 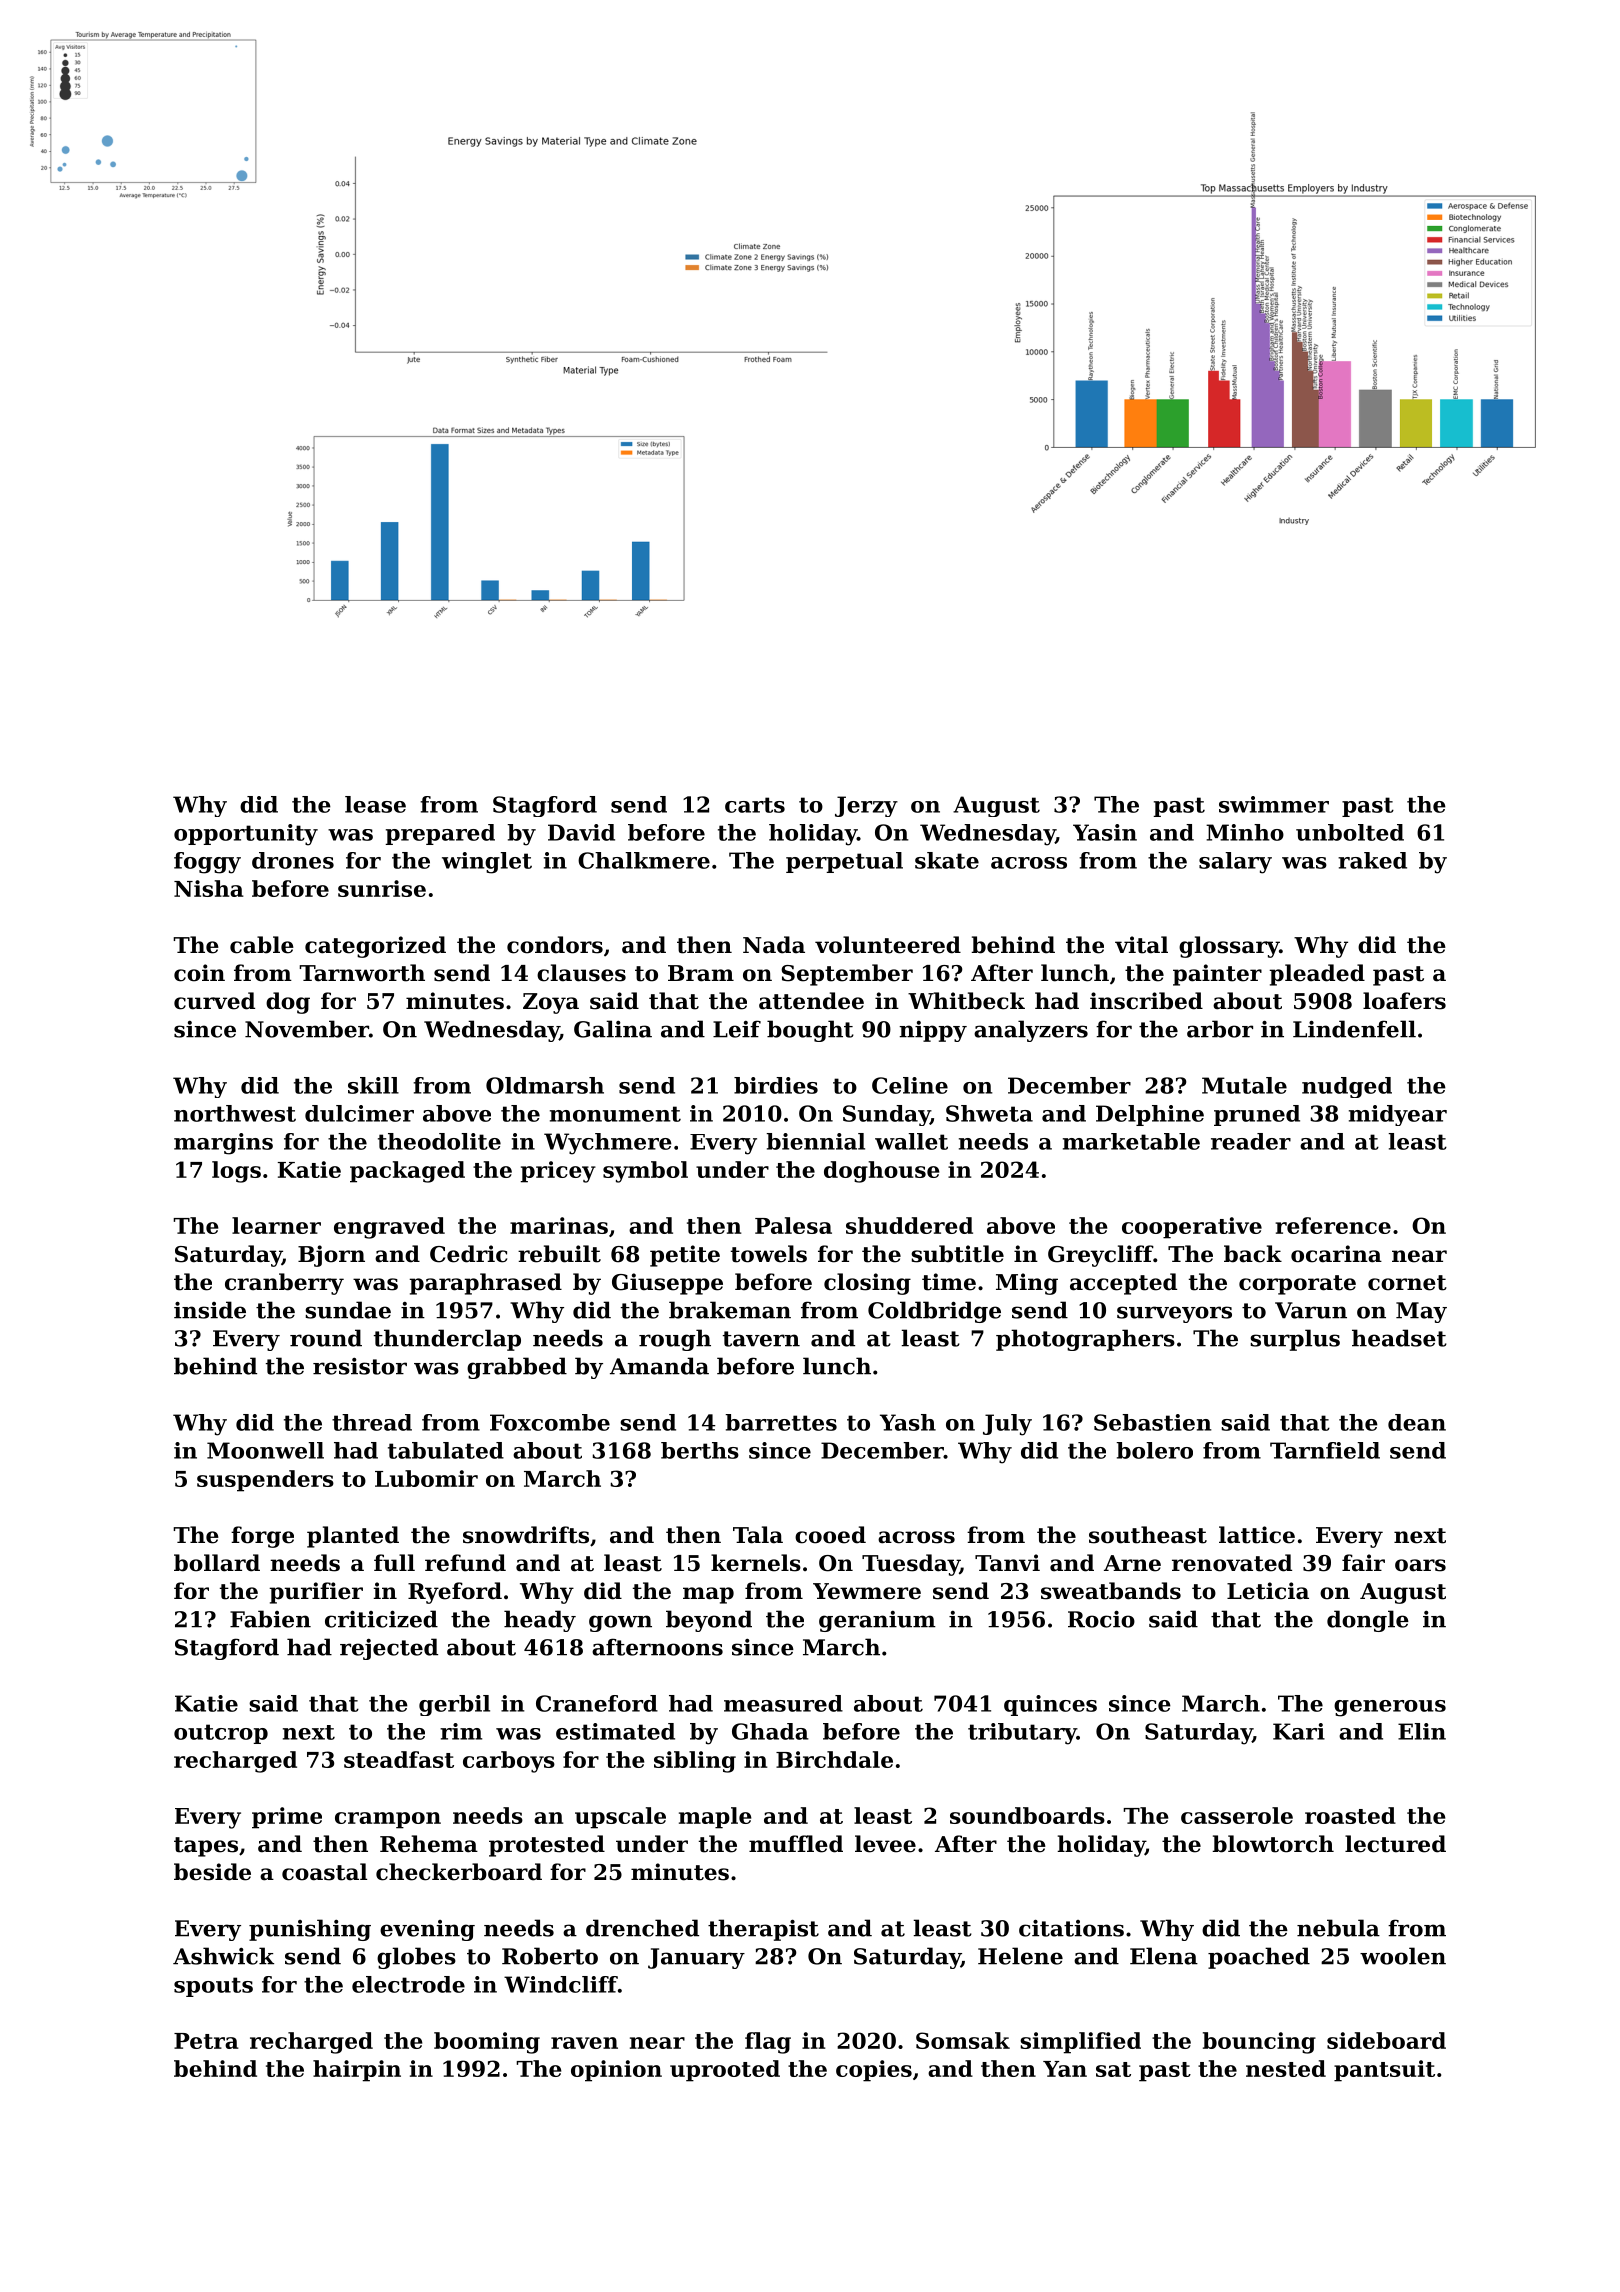 I want to click on Tanvi, so click(x=1007, y=1563).
